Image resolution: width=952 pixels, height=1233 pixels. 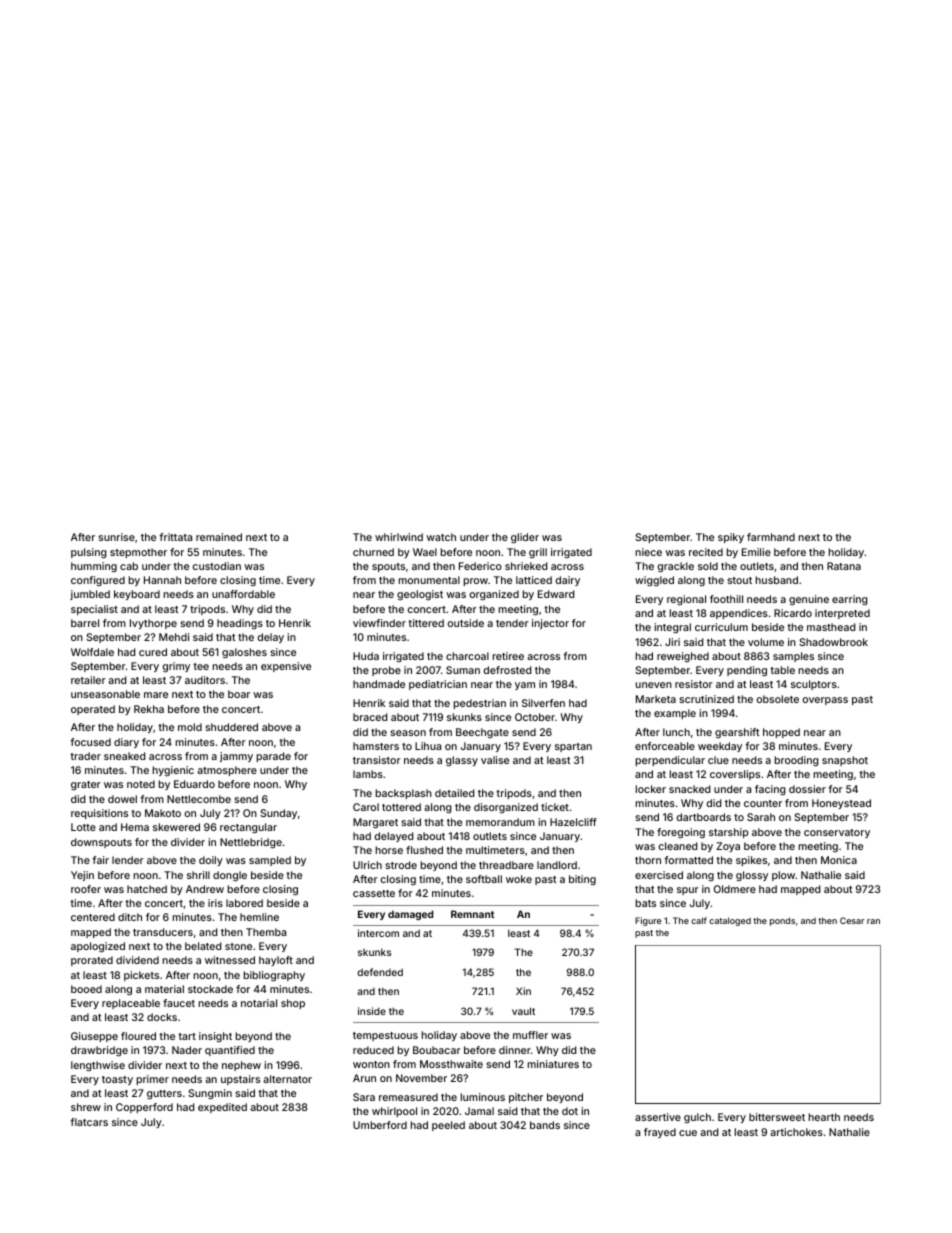 I want to click on Xin, so click(x=523, y=991).
